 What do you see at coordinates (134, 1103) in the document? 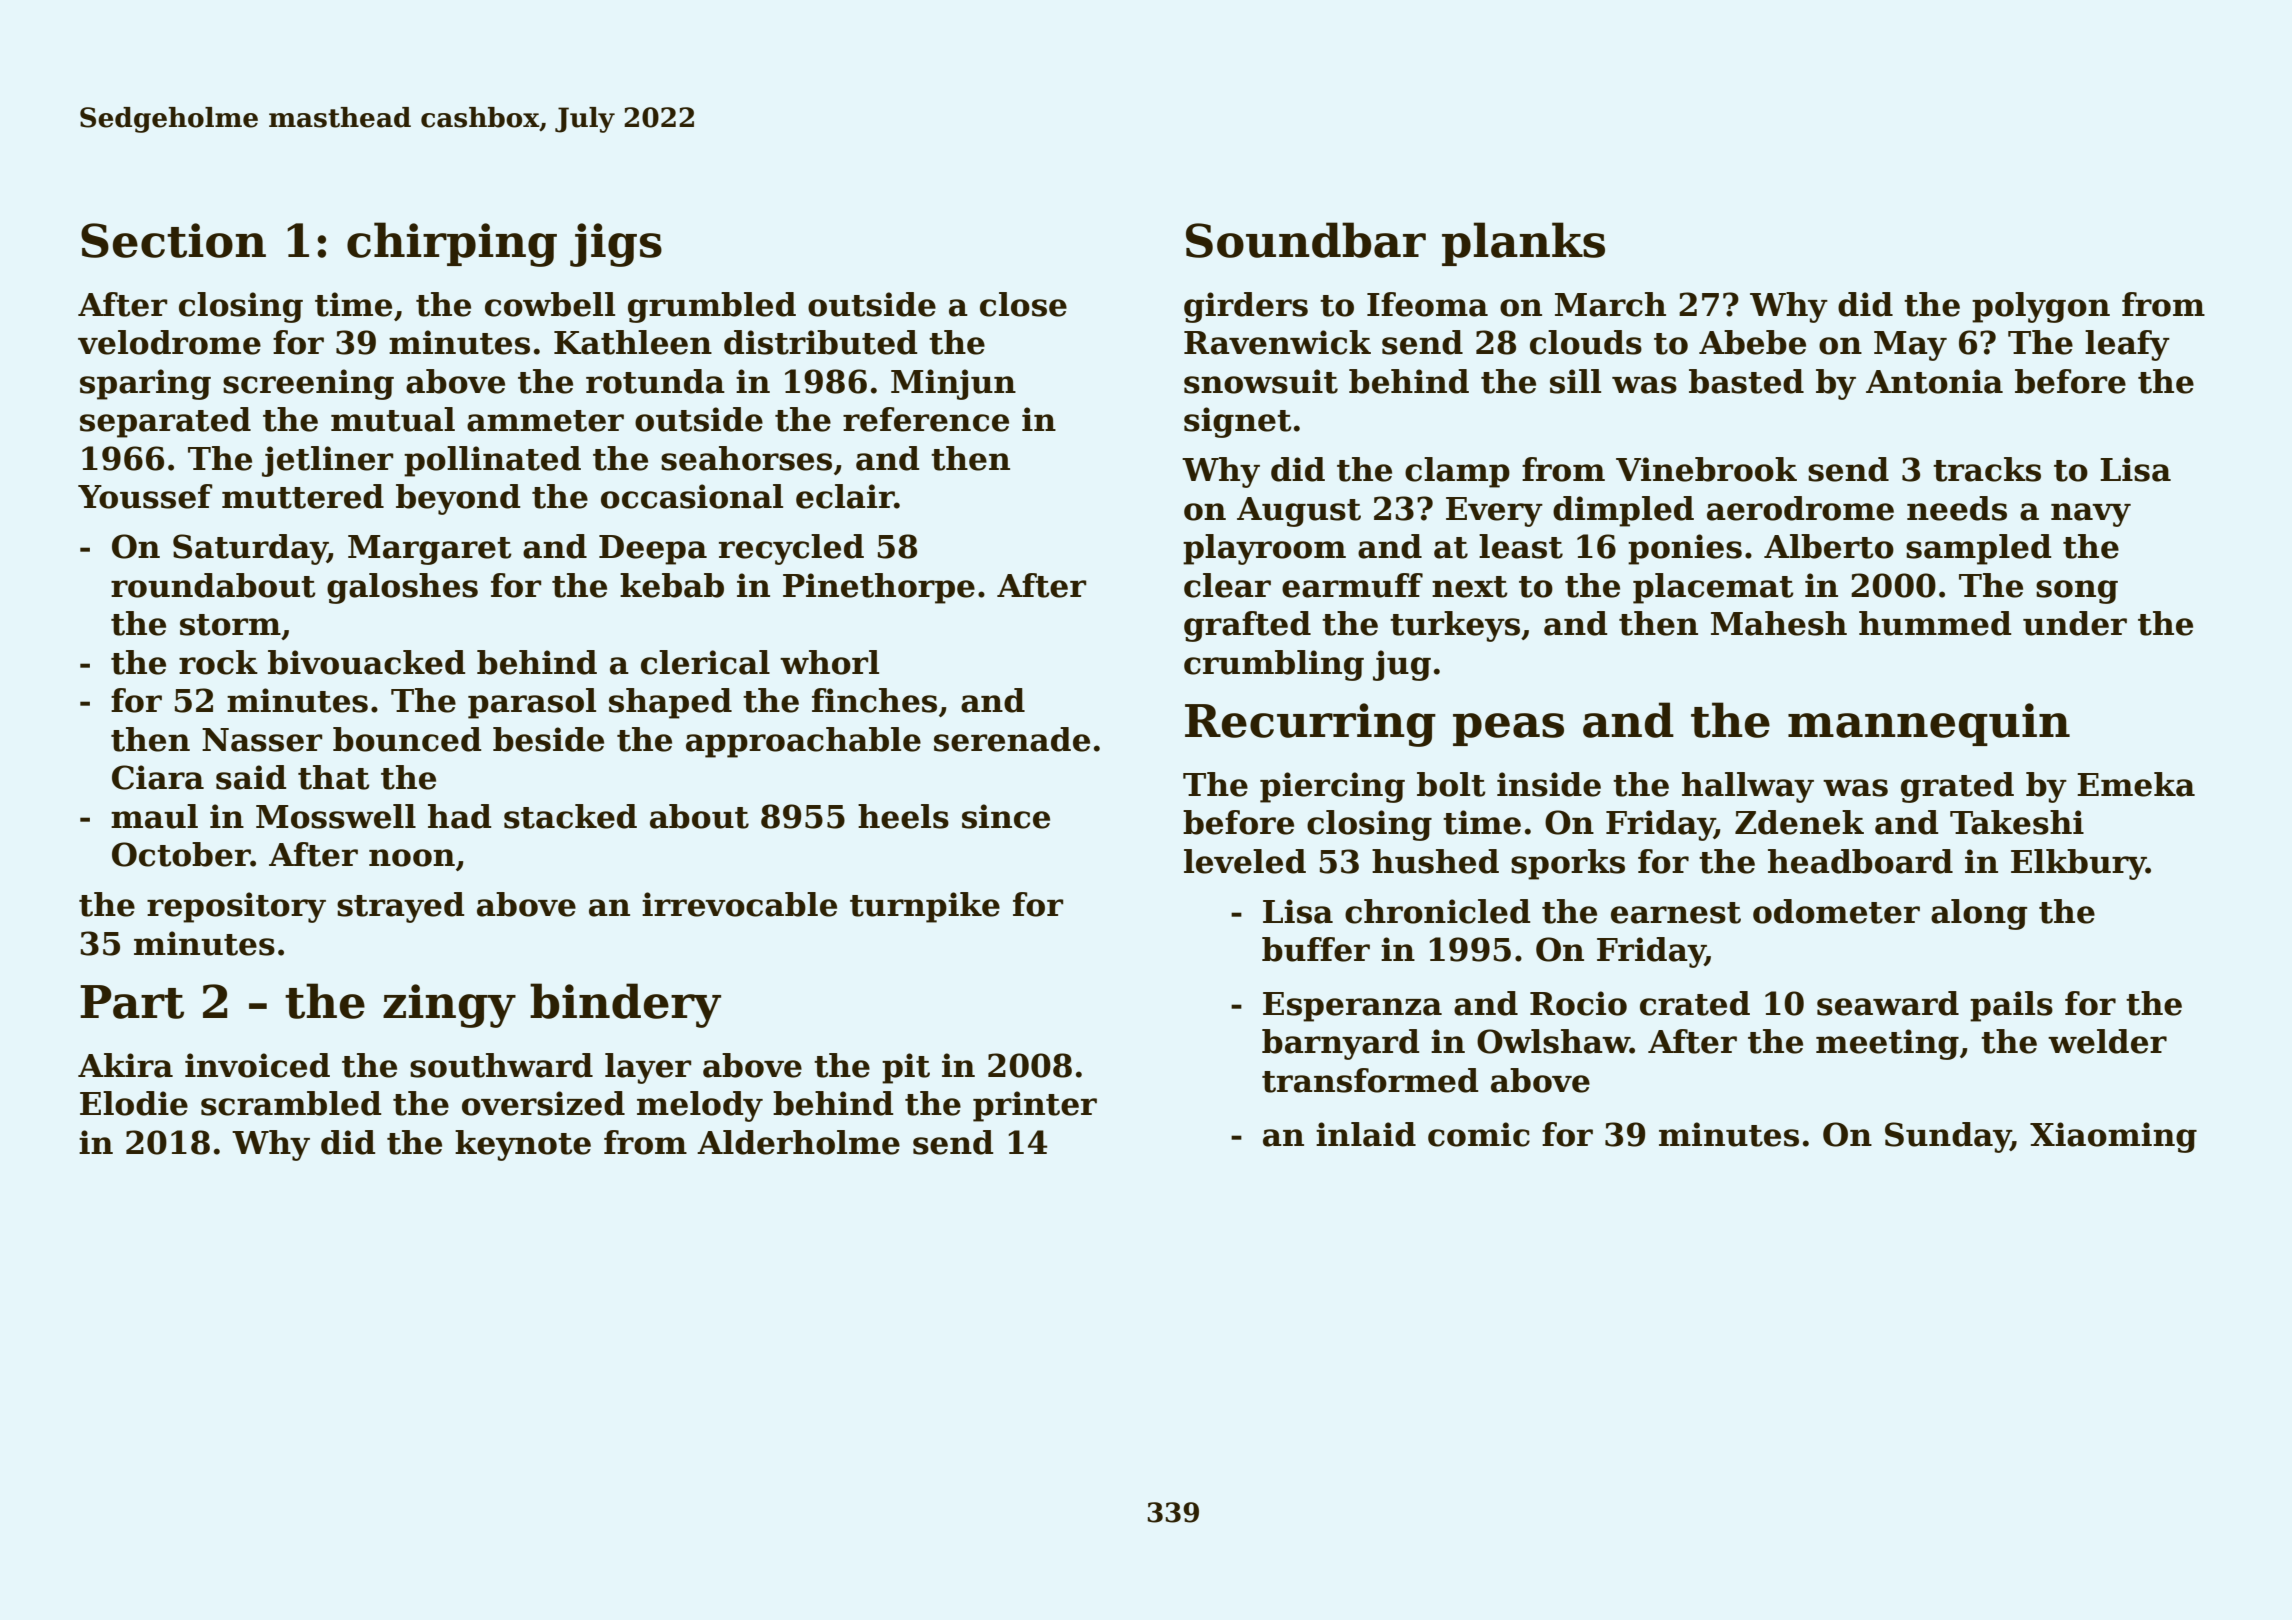
I see `Elodie` at bounding box center [134, 1103].
